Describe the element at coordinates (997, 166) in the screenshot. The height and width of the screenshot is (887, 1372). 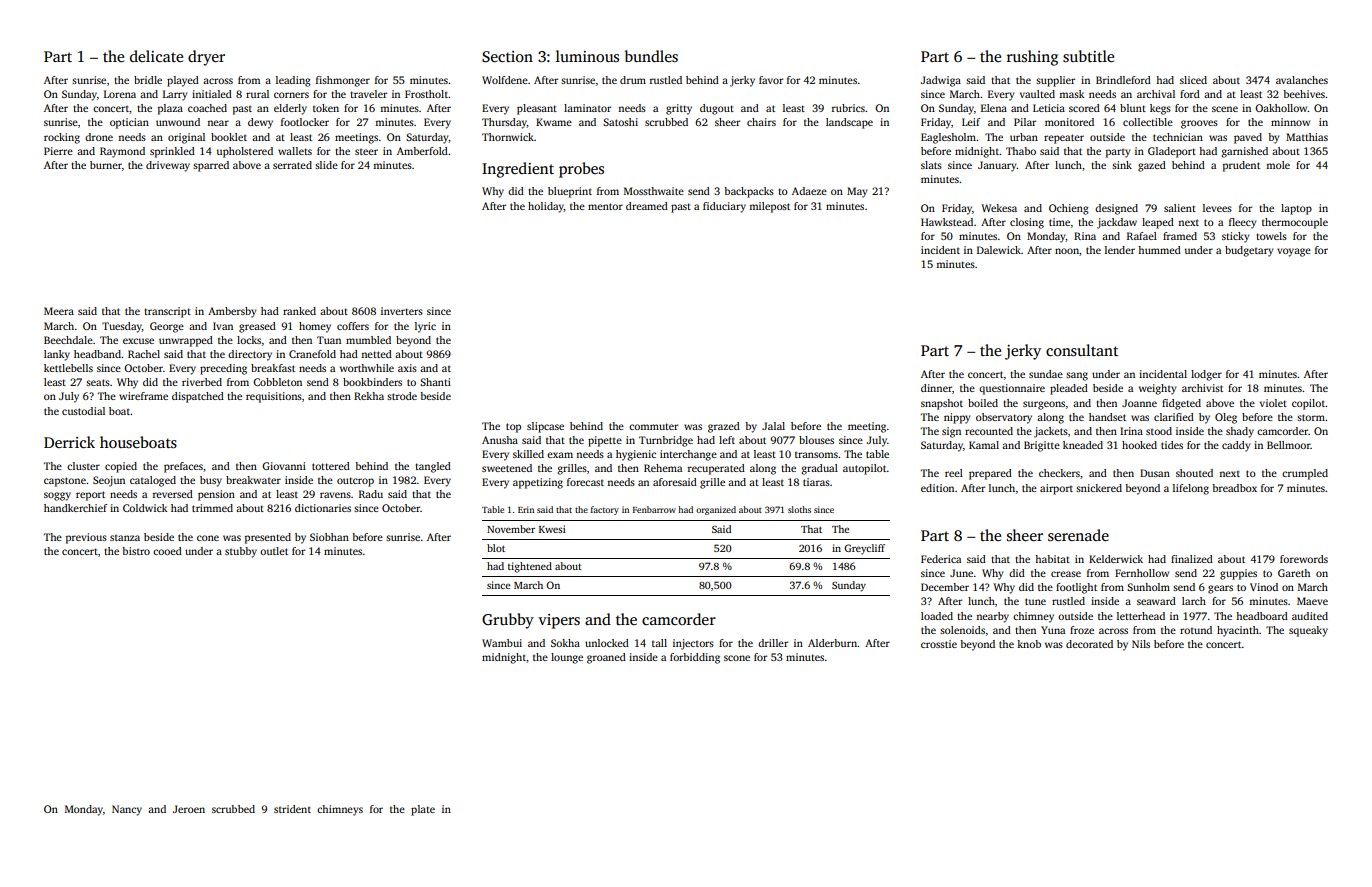
I see `January` at that location.
